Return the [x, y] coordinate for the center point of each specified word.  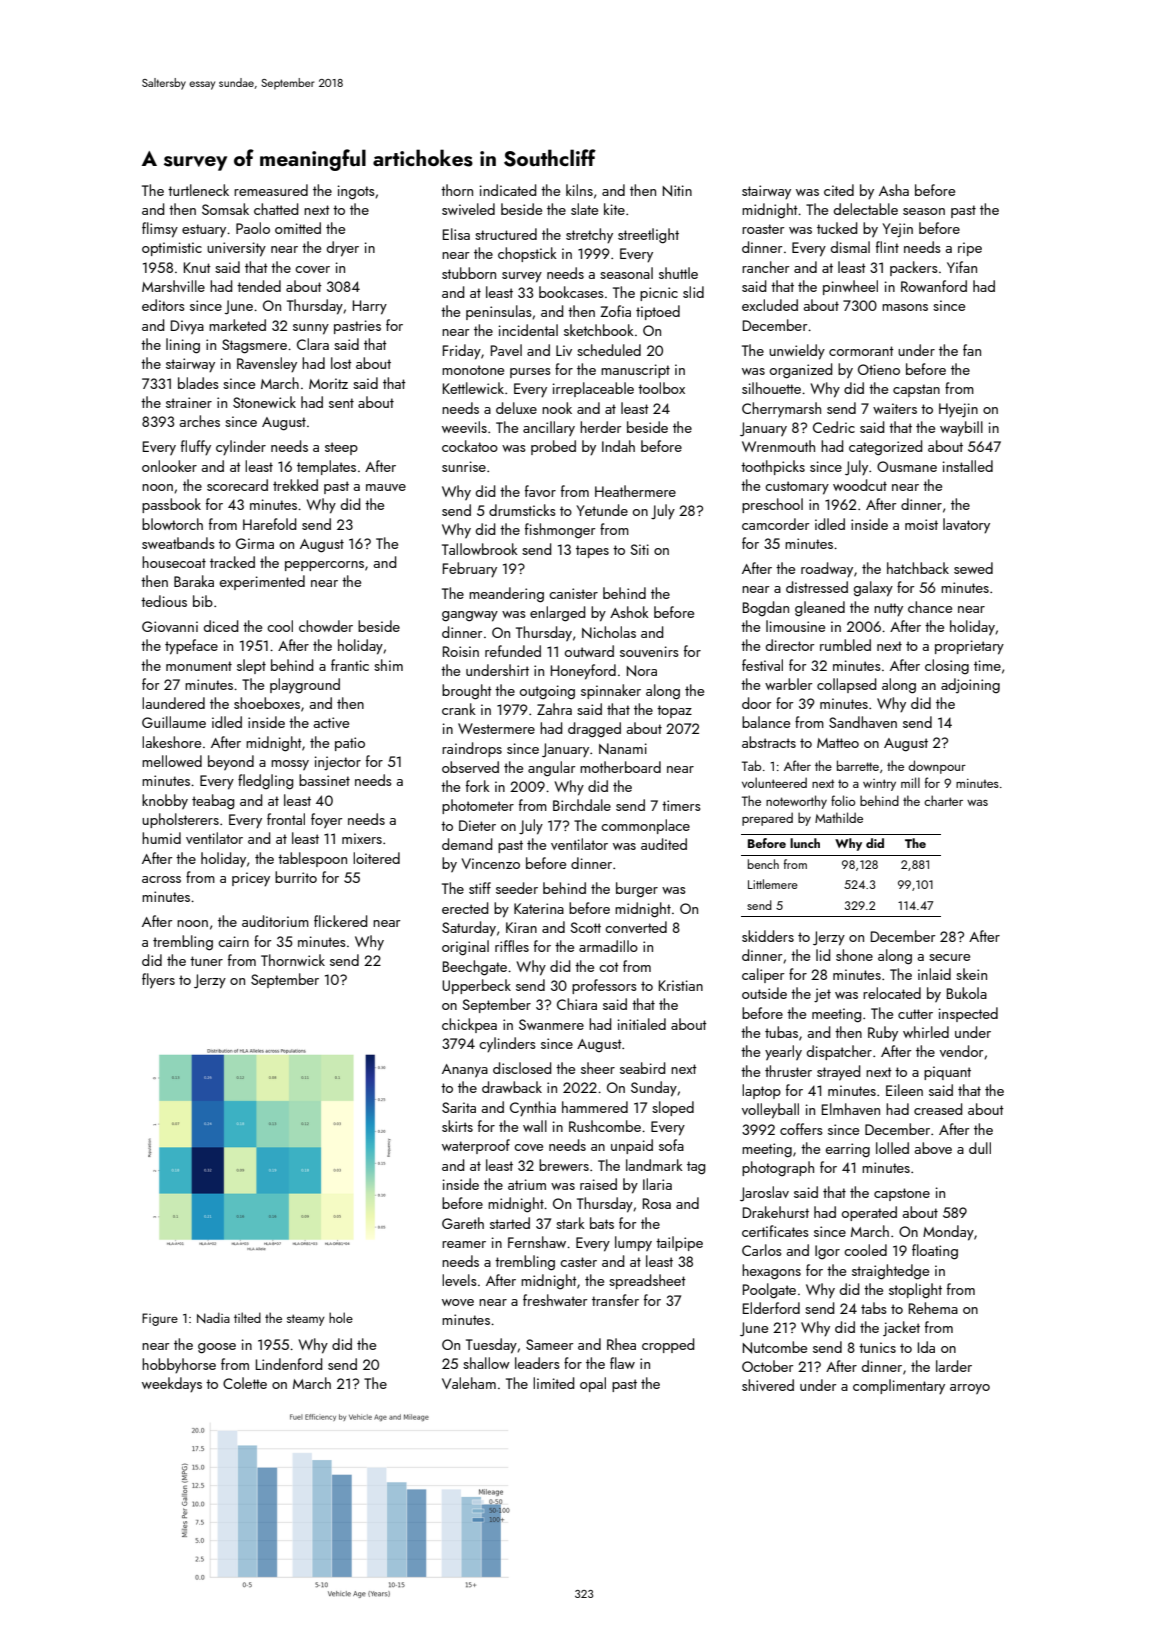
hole [341, 1317]
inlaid [934, 974]
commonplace [645, 826]
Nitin [677, 191]
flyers [158, 980]
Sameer [549, 1344]
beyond [231, 762]
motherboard [620, 767]
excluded [770, 305]
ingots [356, 192]
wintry [879, 785]
